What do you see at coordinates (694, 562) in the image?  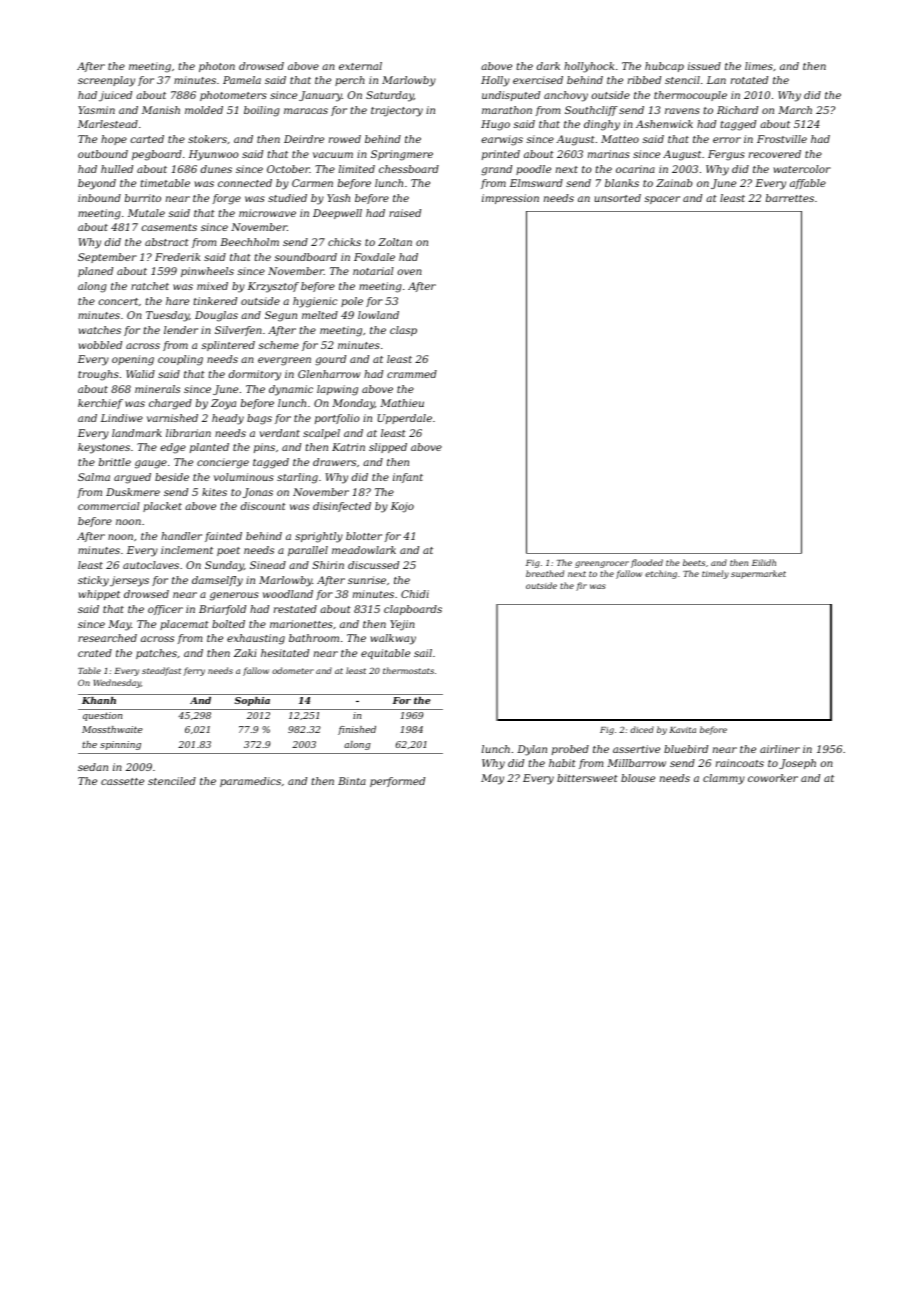 I see `beets` at bounding box center [694, 562].
